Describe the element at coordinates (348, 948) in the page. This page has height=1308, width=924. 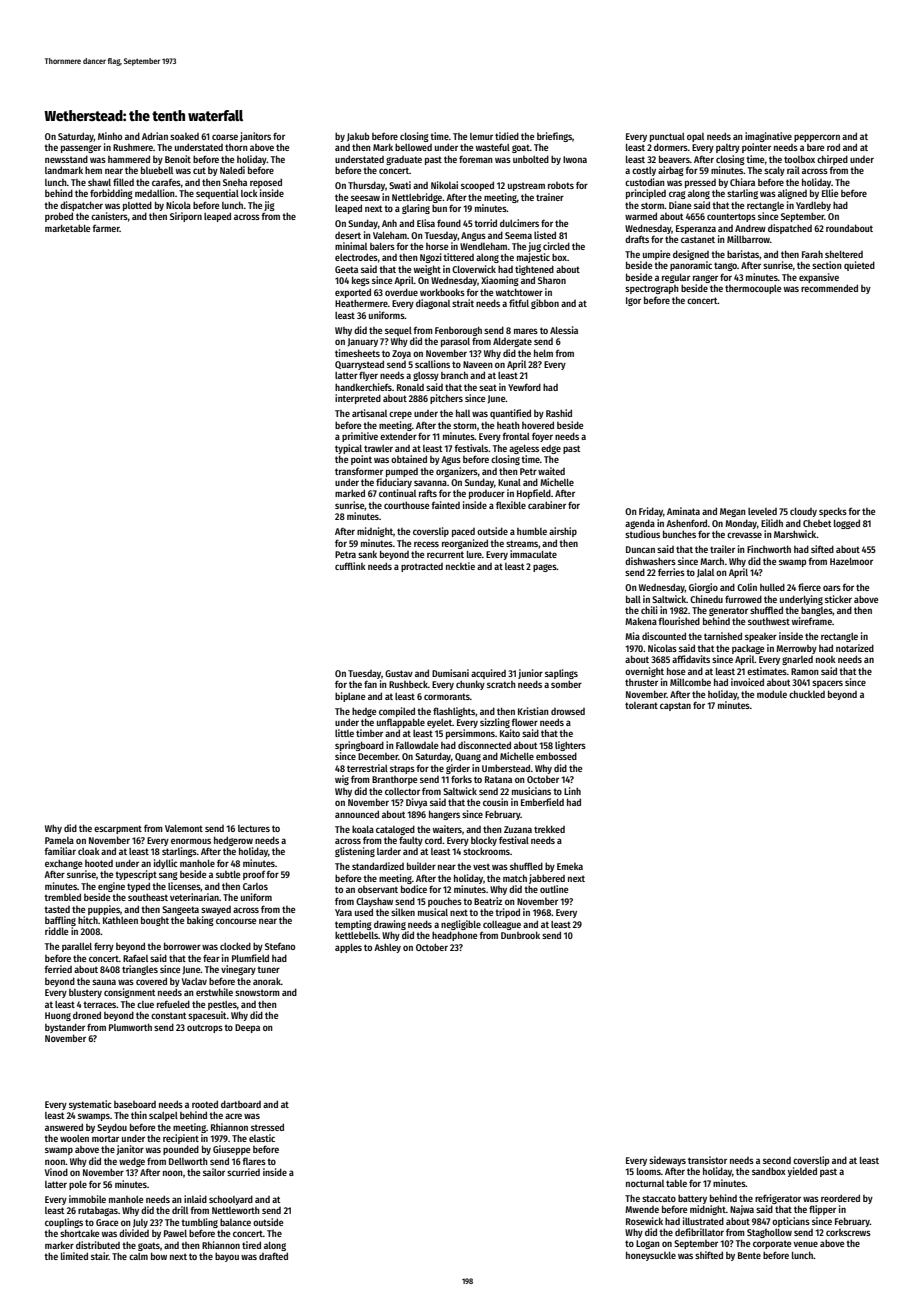
I see `apples` at that location.
